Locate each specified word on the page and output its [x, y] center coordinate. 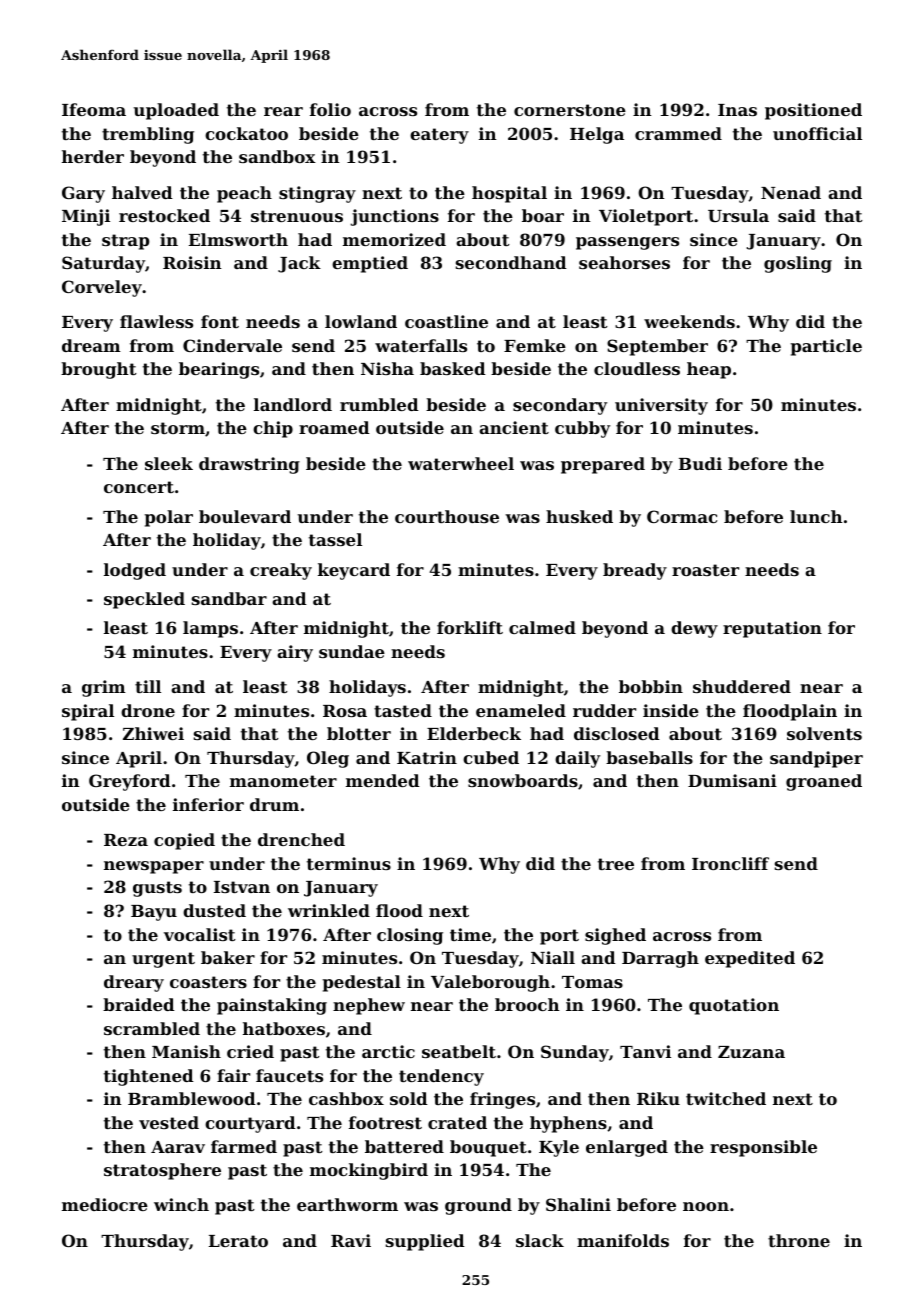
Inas [737, 110]
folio [330, 109]
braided [139, 1004]
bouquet [488, 1148]
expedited [750, 959]
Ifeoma [94, 109]
